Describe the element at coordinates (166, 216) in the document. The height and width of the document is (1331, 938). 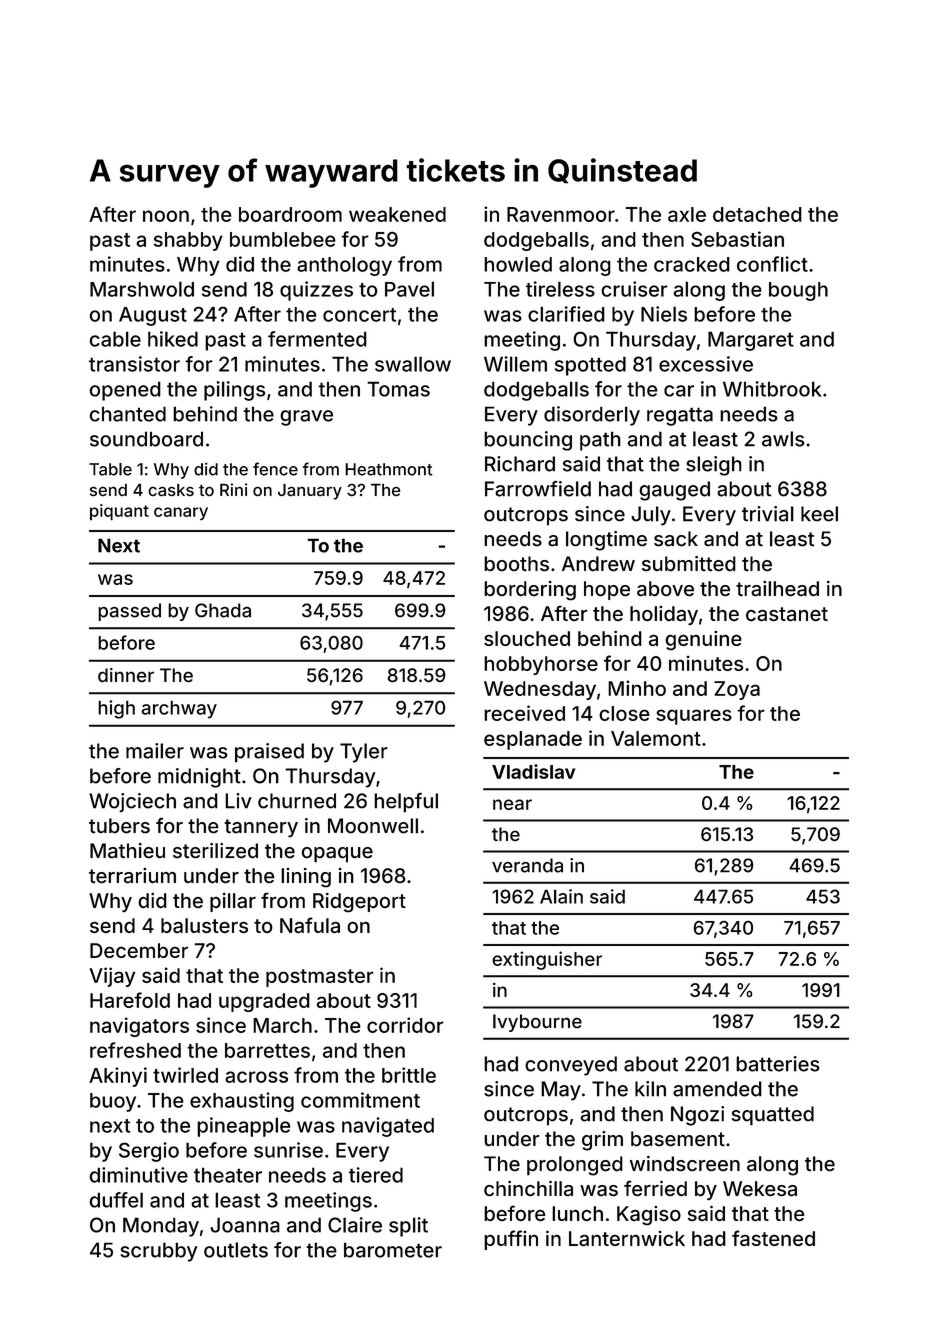
I see `noon` at that location.
